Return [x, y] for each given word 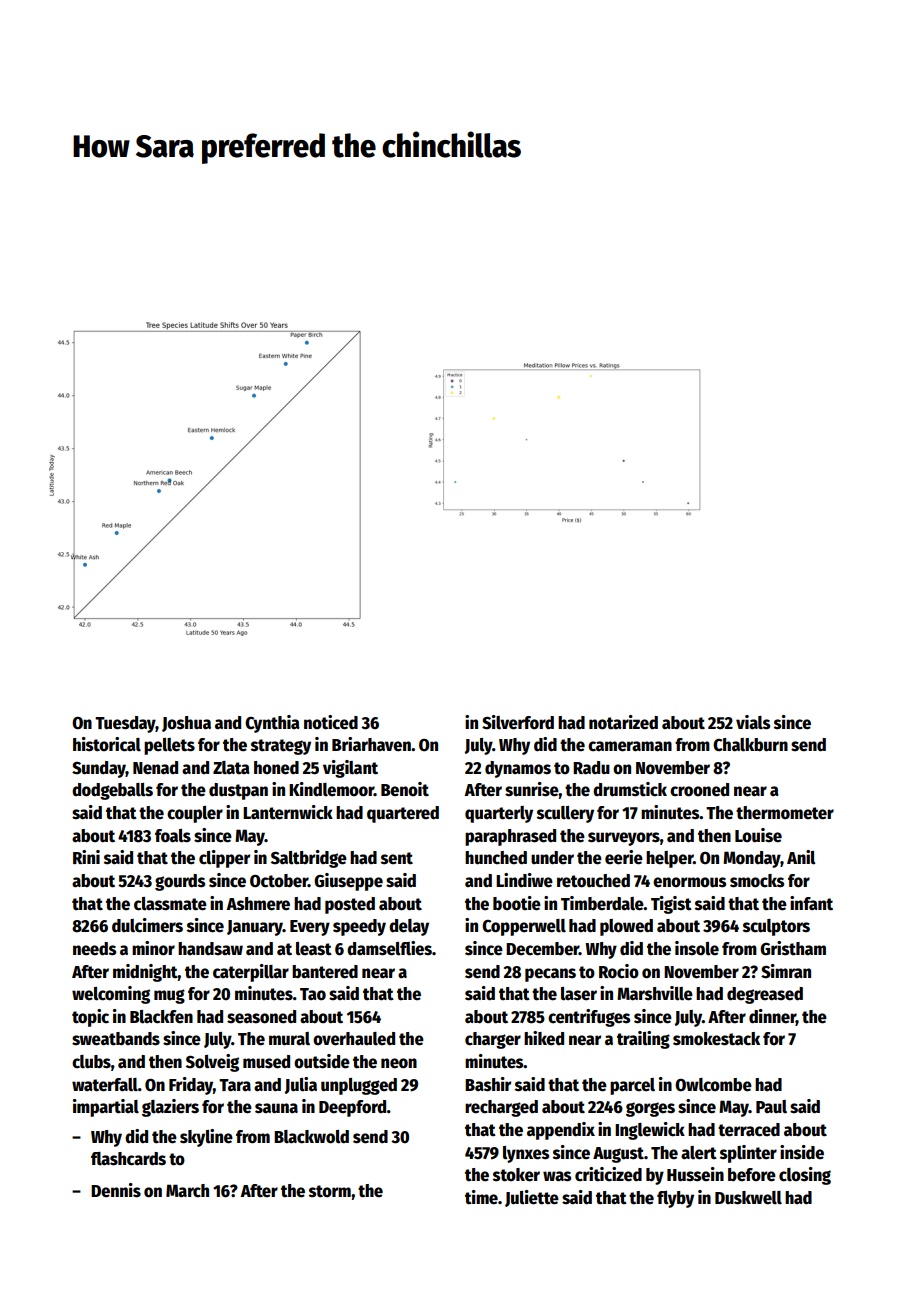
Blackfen [161, 1017]
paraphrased [510, 837]
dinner [772, 1017]
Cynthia [272, 724]
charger [493, 1040]
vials [753, 722]
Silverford [518, 722]
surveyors [624, 839]
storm [330, 1191]
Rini [86, 857]
